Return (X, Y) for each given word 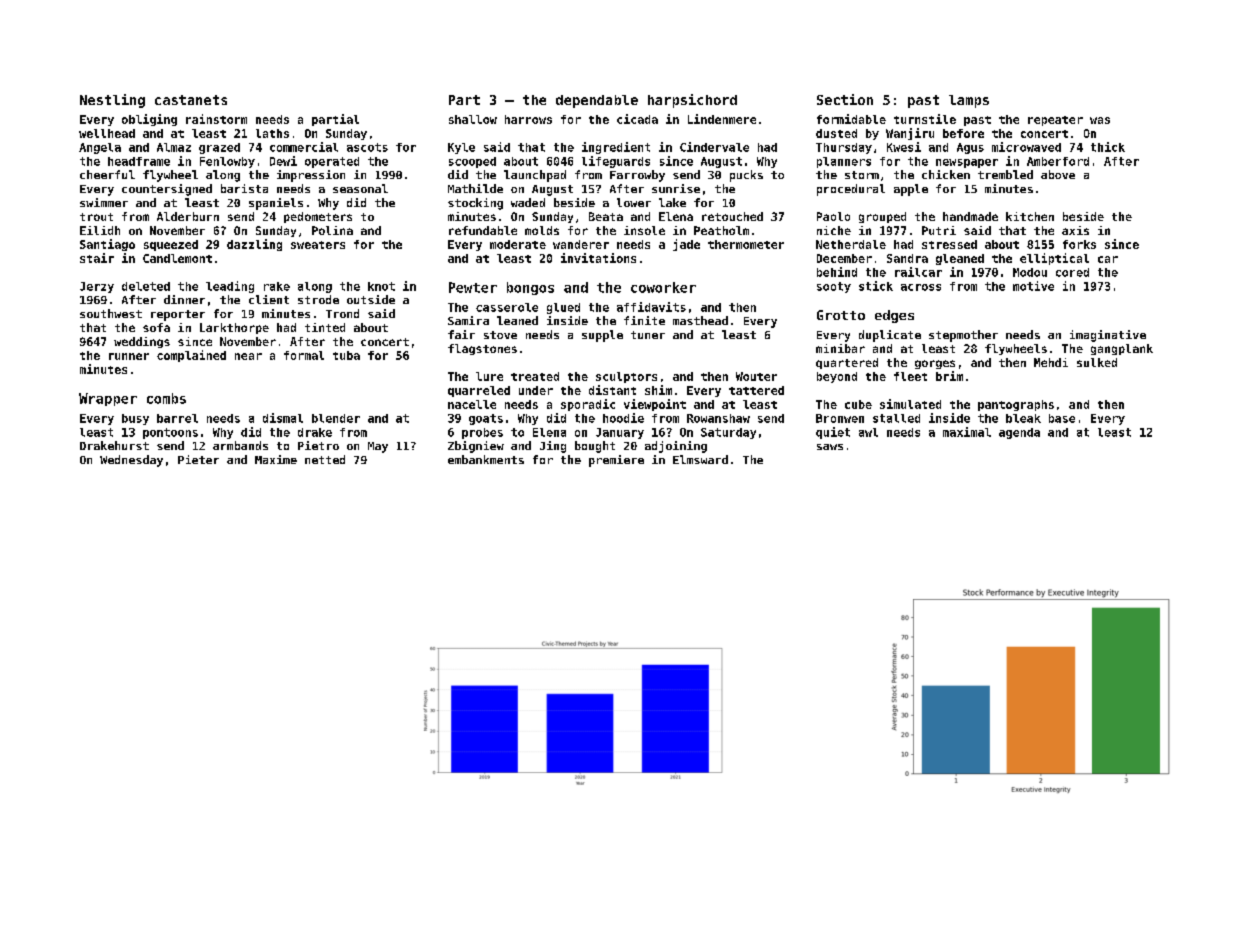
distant (612, 390)
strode (318, 299)
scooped (472, 162)
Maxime (276, 459)
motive (1033, 286)
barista (244, 188)
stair (97, 258)
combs (166, 398)
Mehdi (1051, 362)
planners (844, 162)
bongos (530, 288)
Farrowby (637, 176)
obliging (149, 120)
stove (500, 335)
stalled (896, 418)
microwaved (1026, 147)
